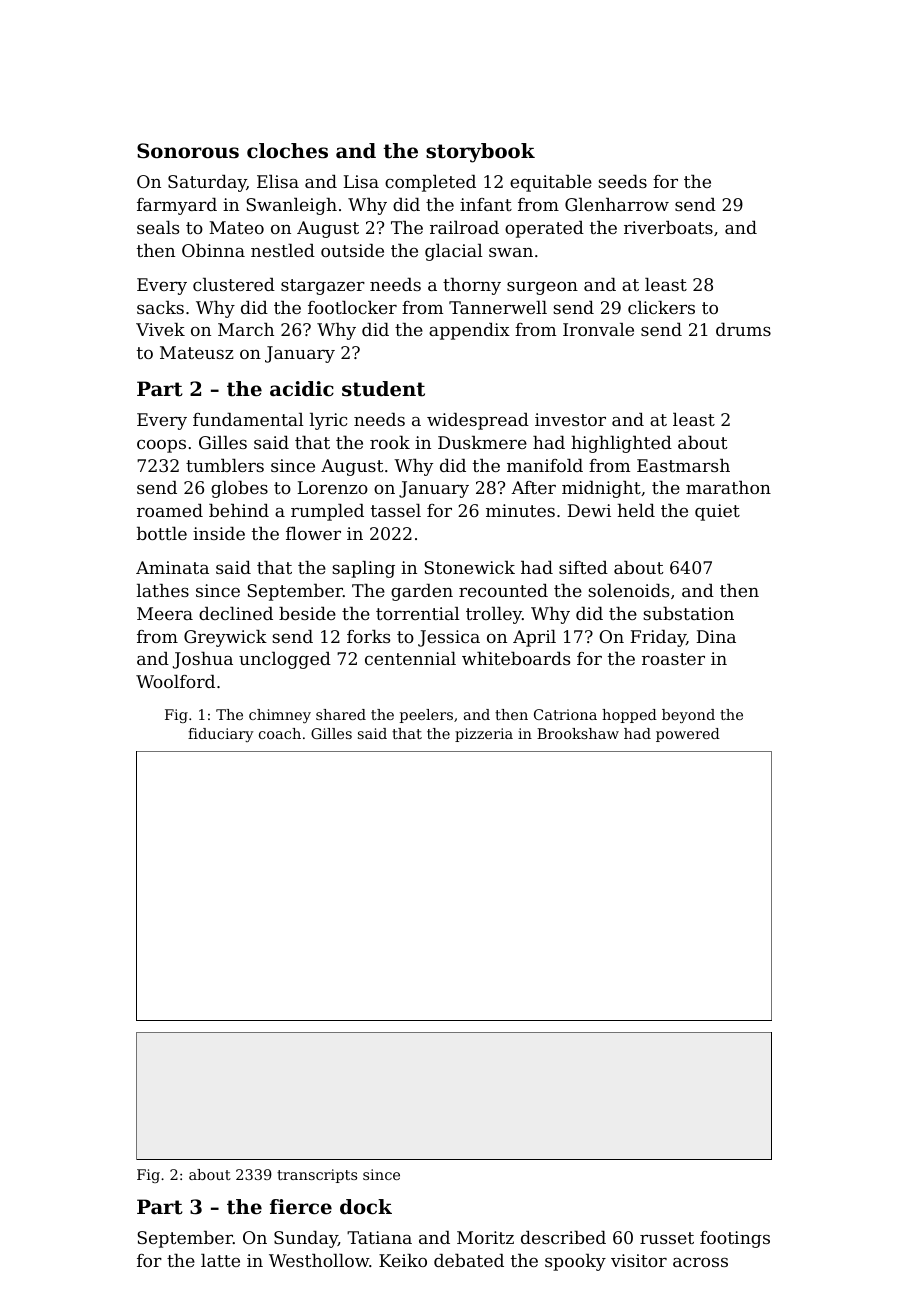  What do you see at coordinates (221, 735) in the screenshot?
I see `fiduciary` at bounding box center [221, 735].
